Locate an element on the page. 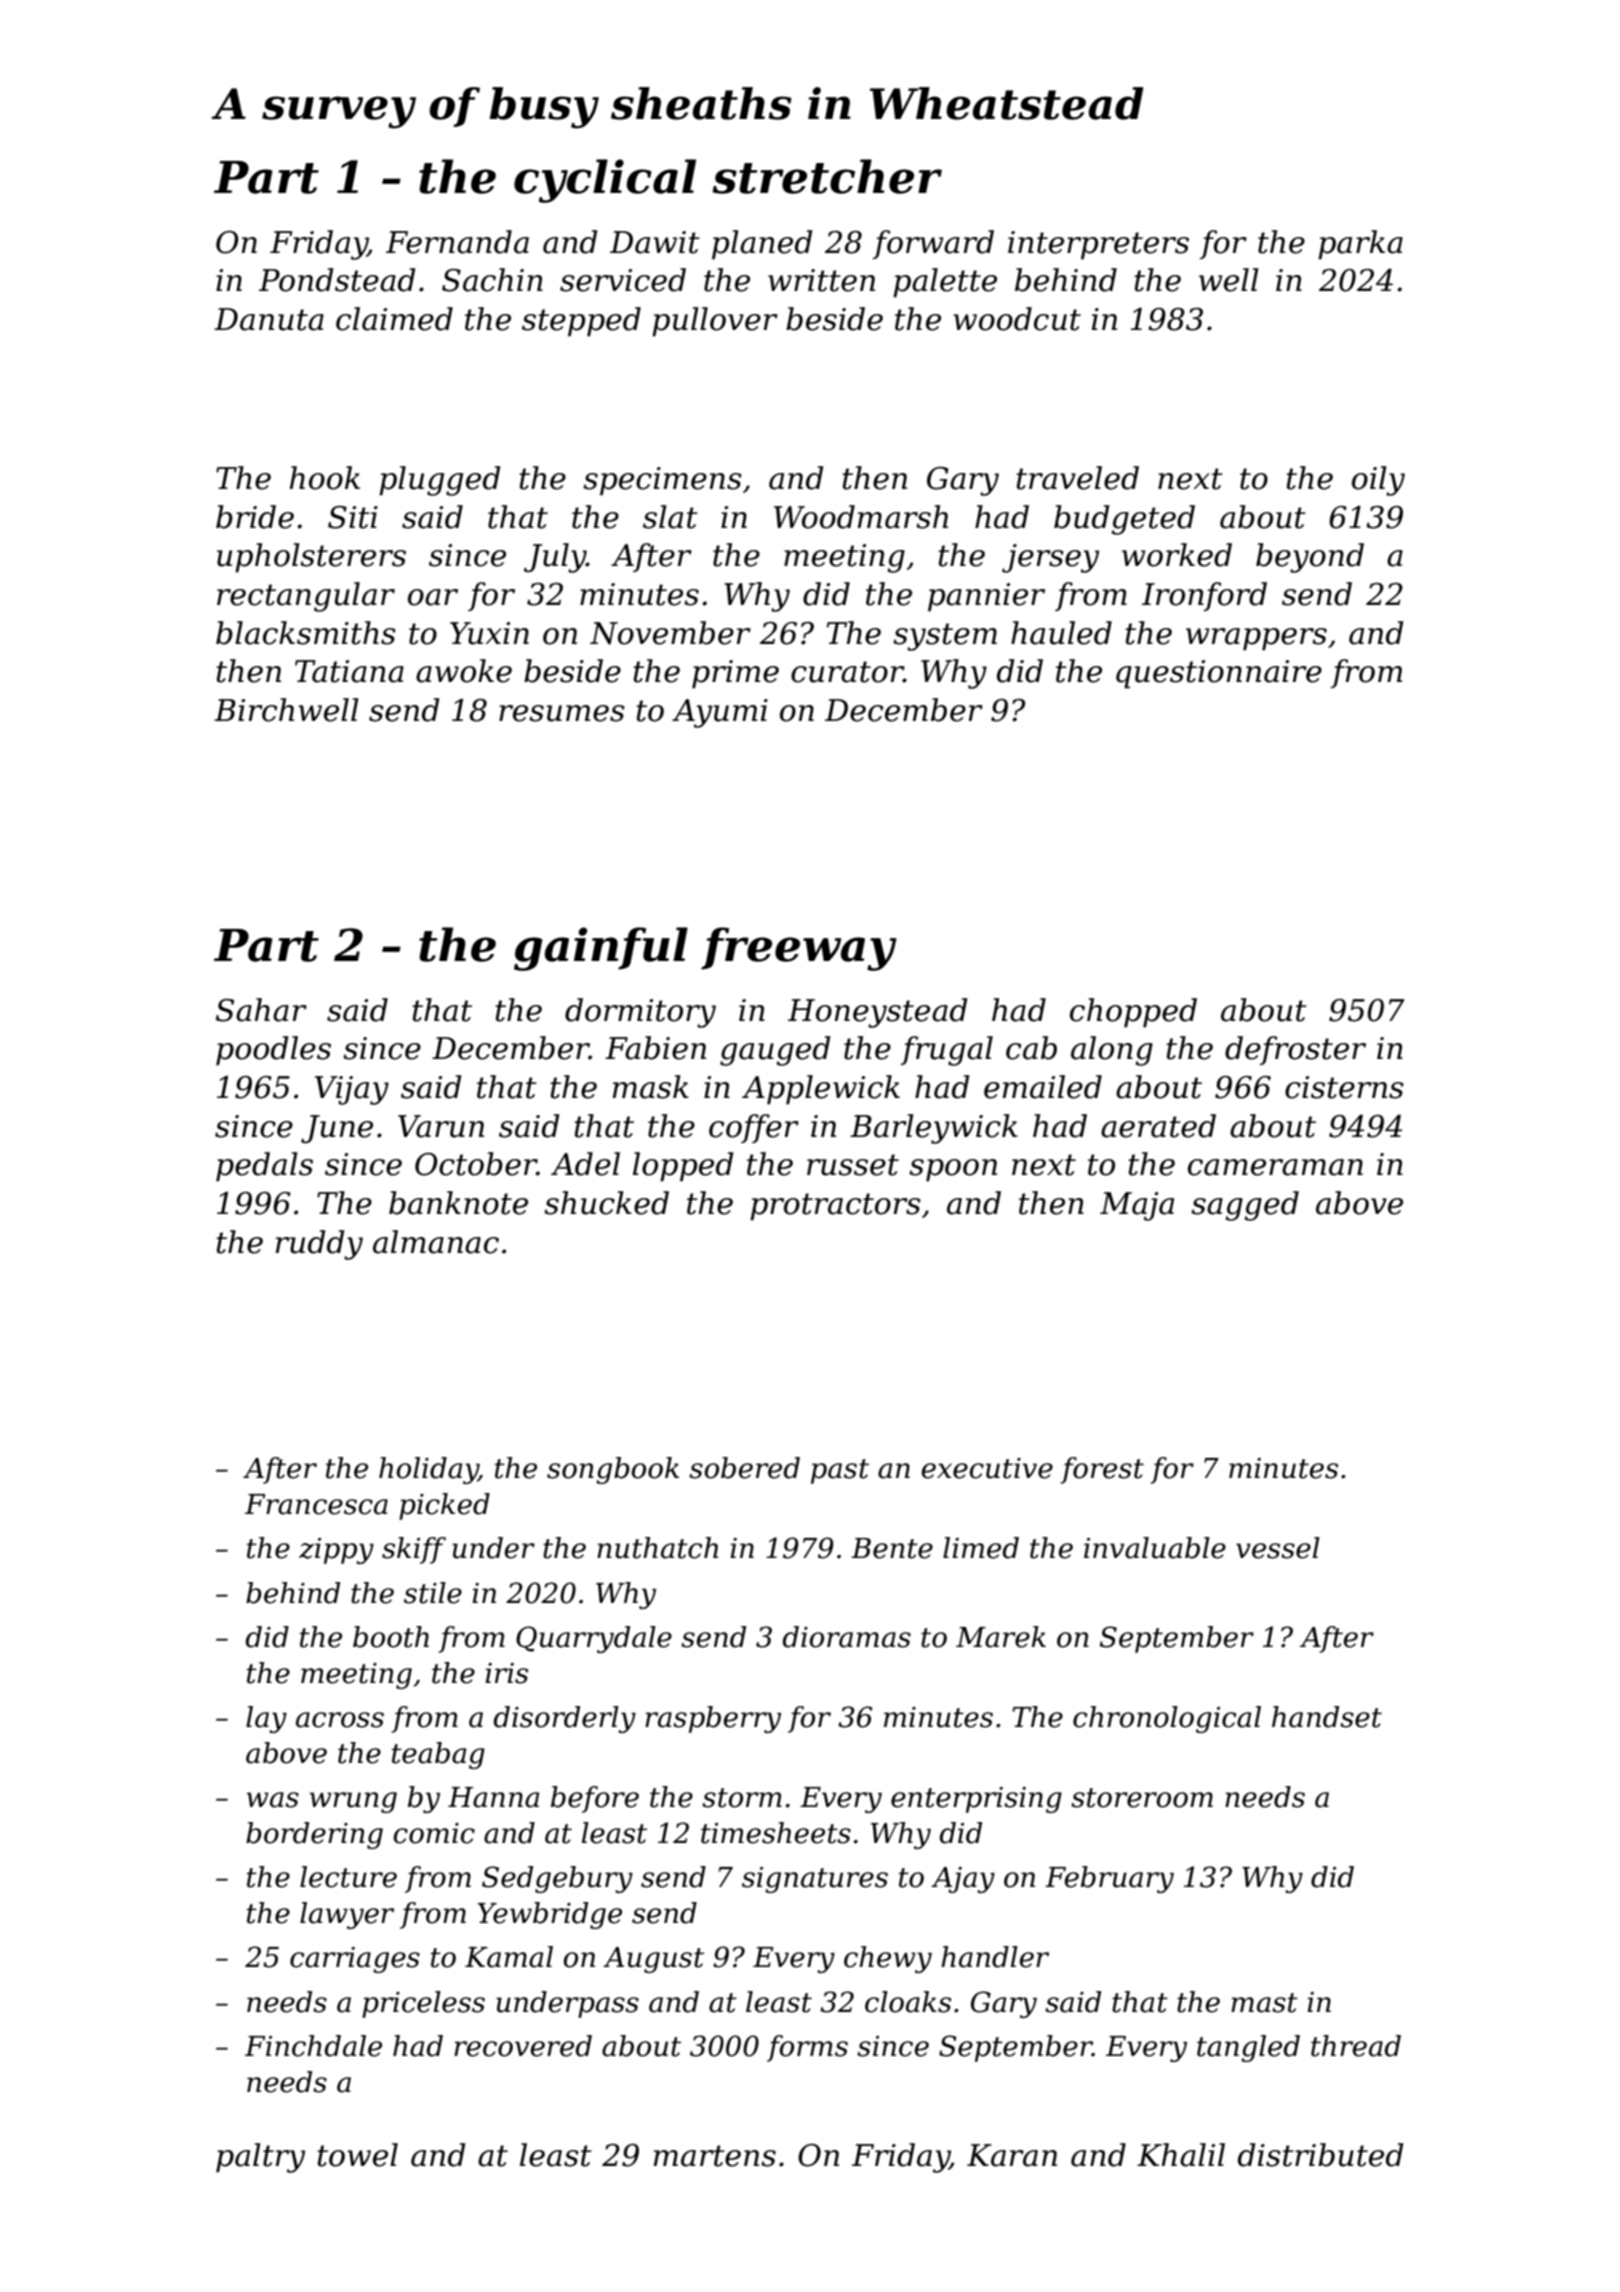  Maja is located at coordinates (1137, 1206).
